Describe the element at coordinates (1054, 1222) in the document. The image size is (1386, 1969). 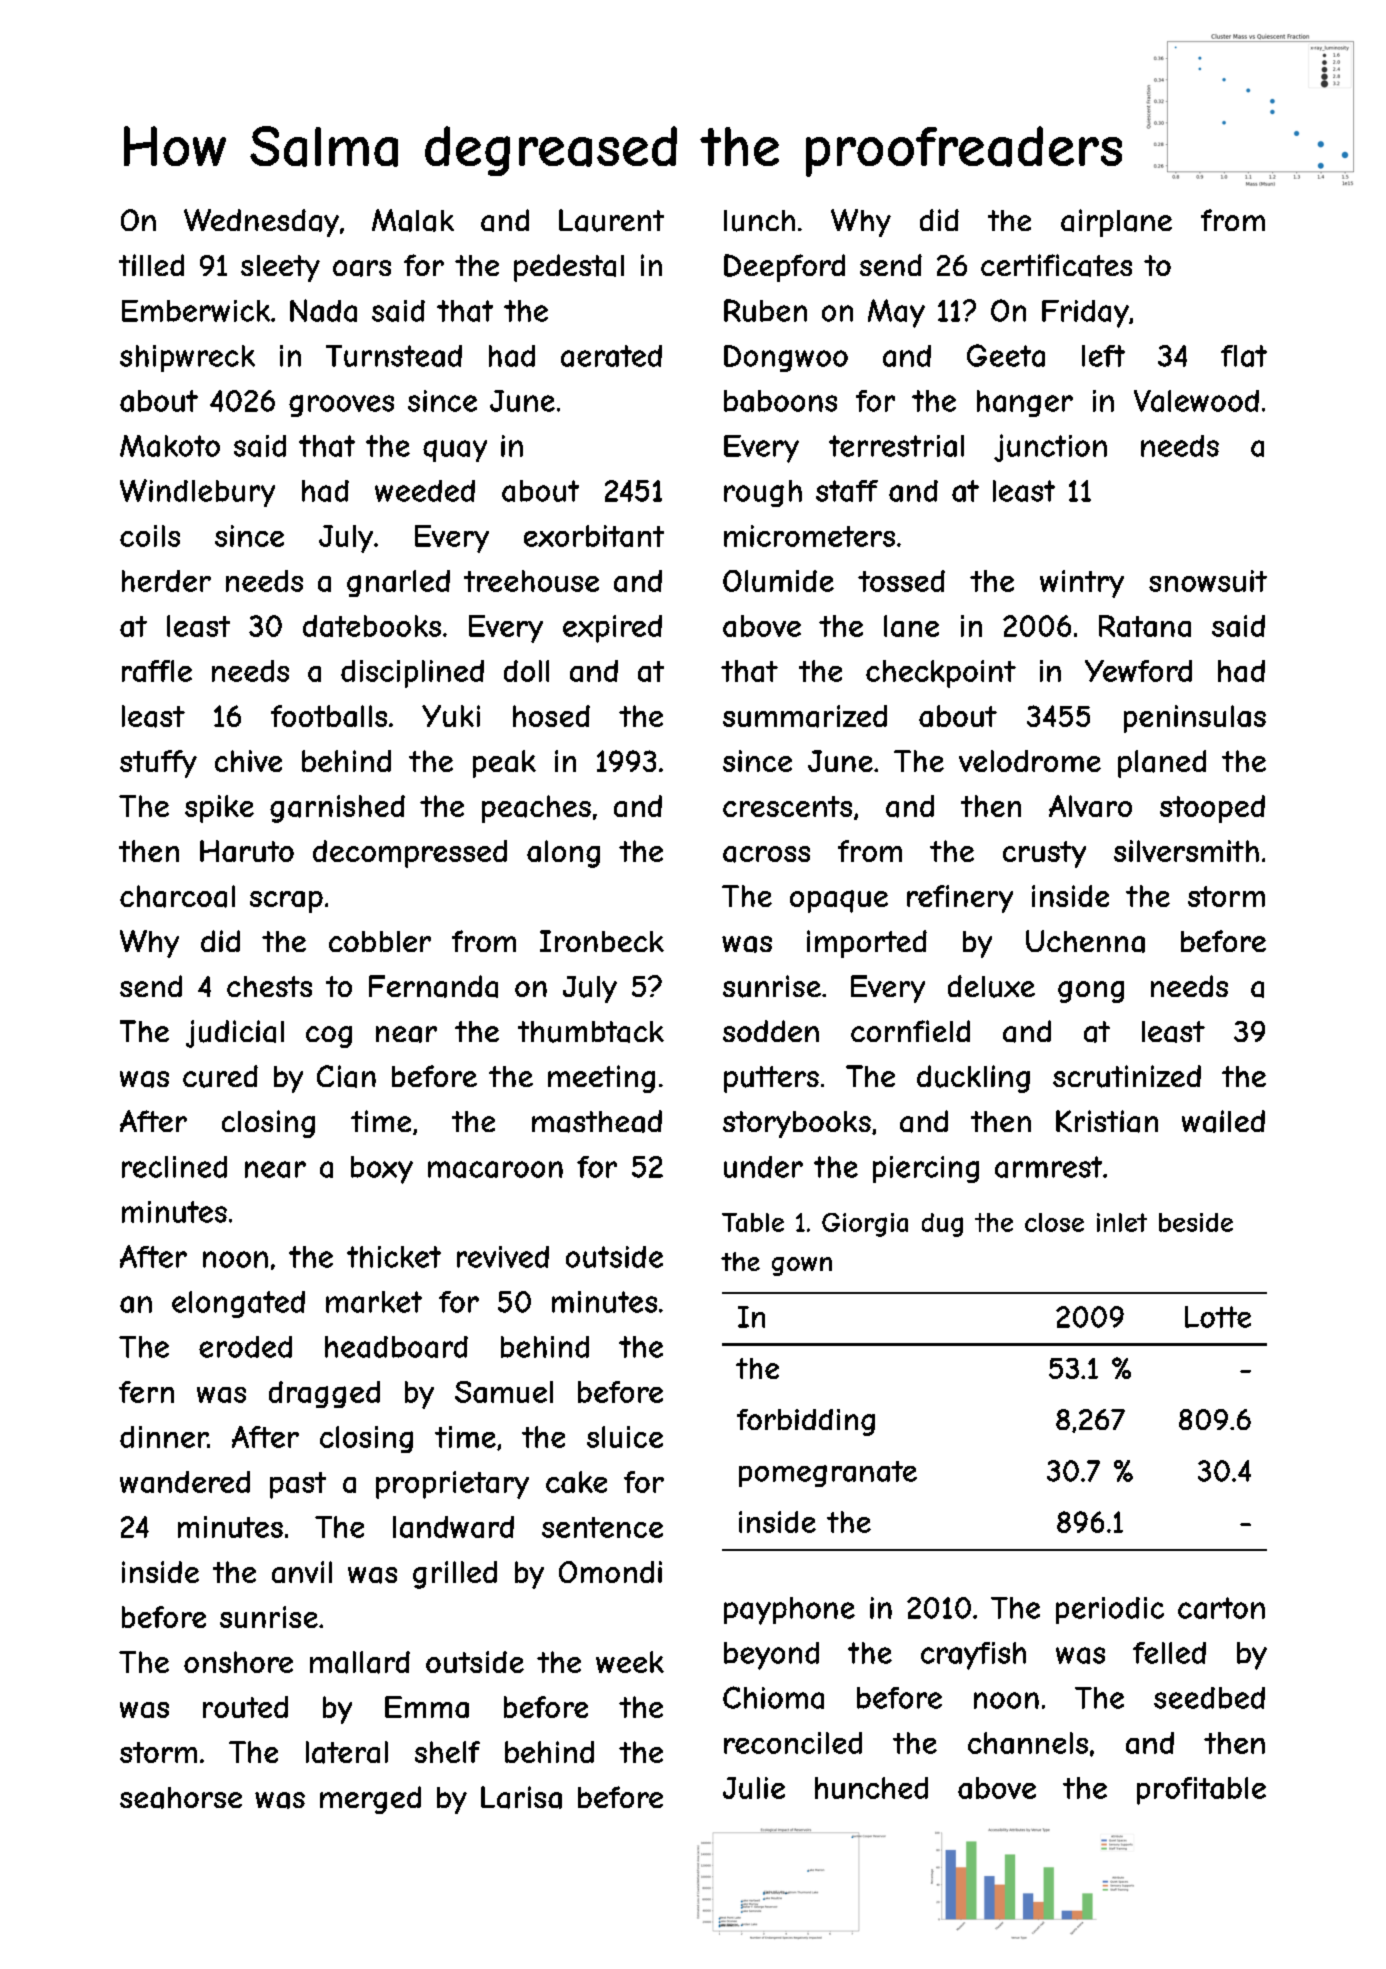
I see `close` at that location.
